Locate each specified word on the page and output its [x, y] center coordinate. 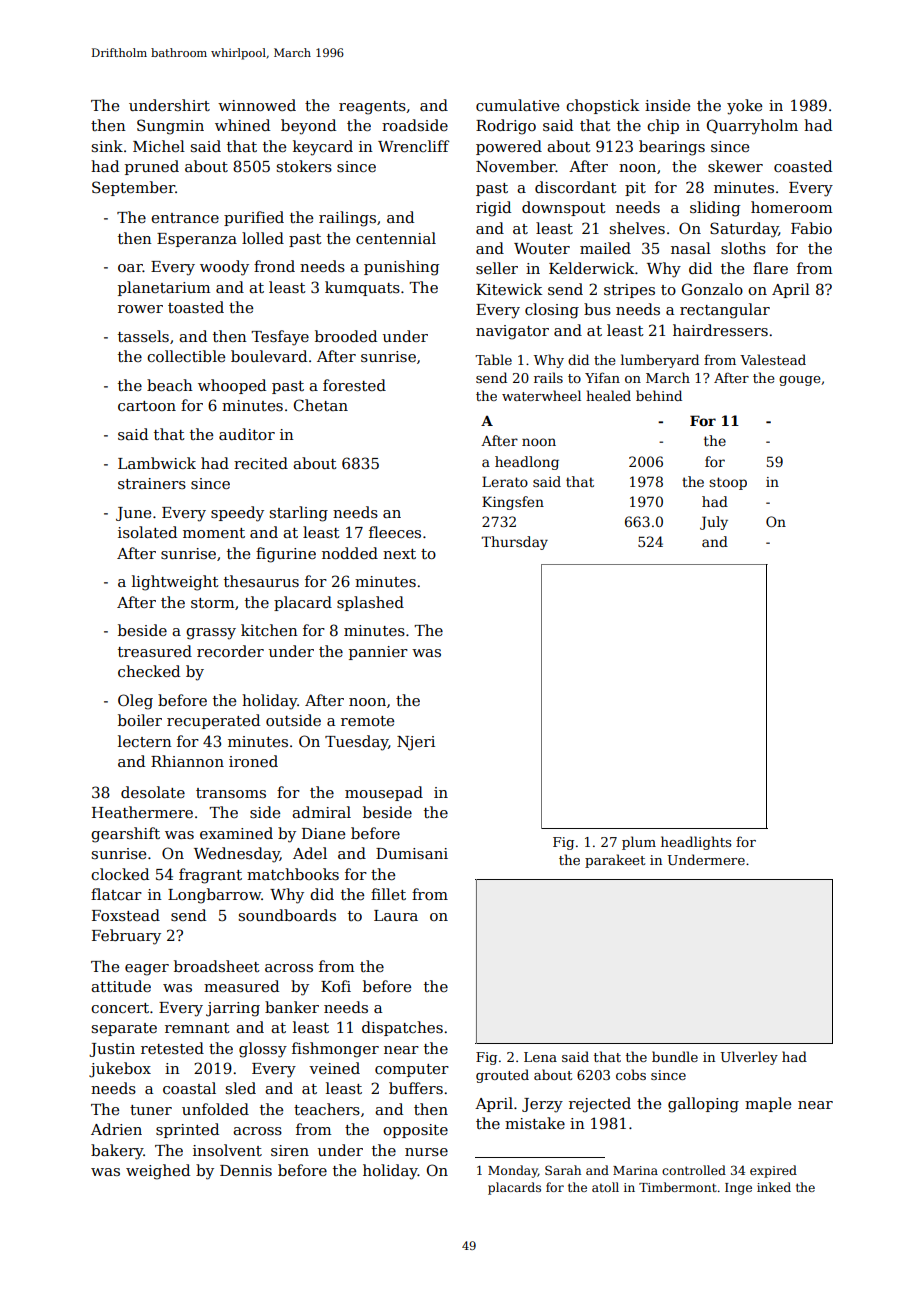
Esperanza [197, 240]
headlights [696, 843]
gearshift [125, 835]
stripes [629, 291]
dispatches [402, 1028]
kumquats [362, 288]
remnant [197, 1028]
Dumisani [412, 853]
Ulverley [749, 1058]
